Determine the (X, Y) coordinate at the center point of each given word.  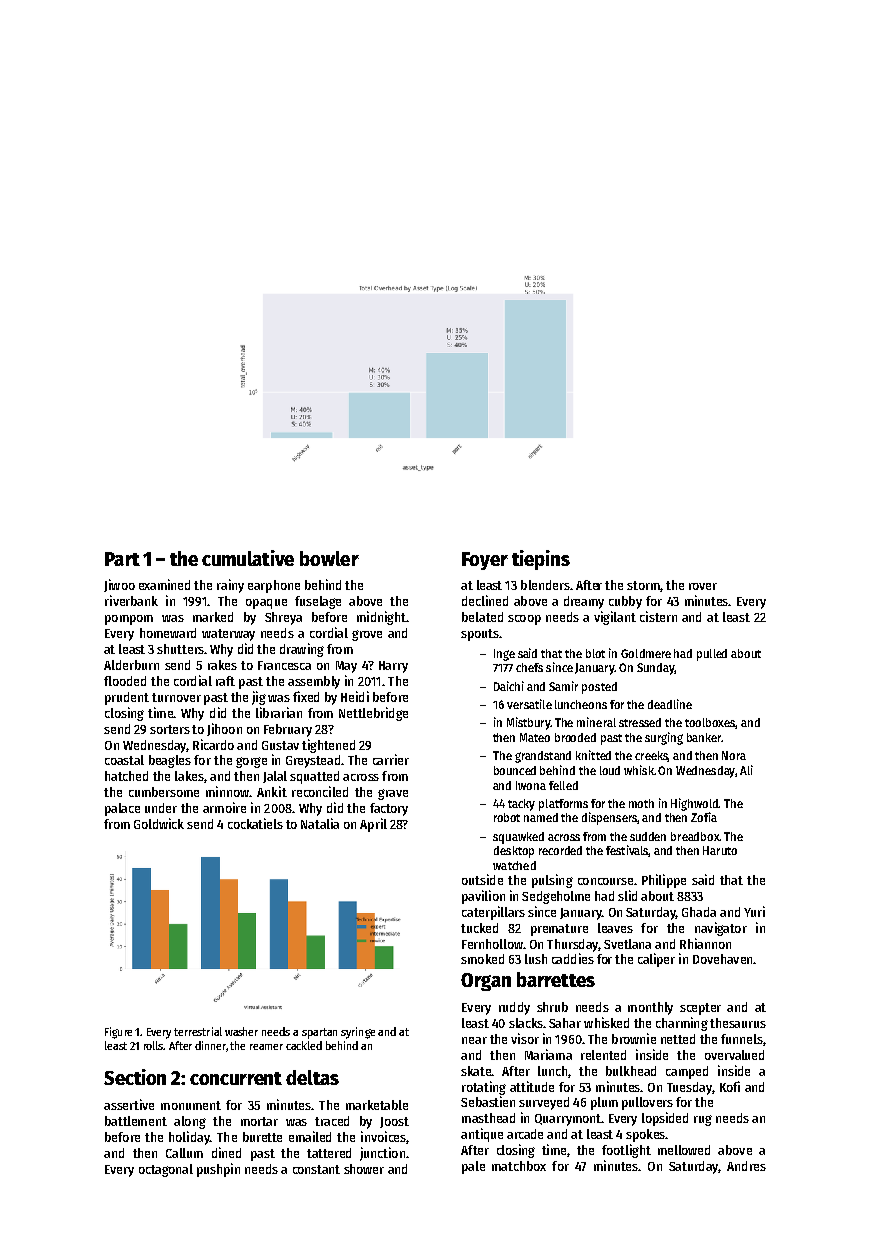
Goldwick (159, 823)
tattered (329, 1153)
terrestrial (198, 1031)
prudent (127, 698)
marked (213, 617)
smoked (482, 959)
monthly (650, 1008)
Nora (734, 755)
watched (514, 865)
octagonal (166, 1170)
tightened (328, 746)
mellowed (684, 1150)
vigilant (615, 618)
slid (627, 895)
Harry (393, 667)
